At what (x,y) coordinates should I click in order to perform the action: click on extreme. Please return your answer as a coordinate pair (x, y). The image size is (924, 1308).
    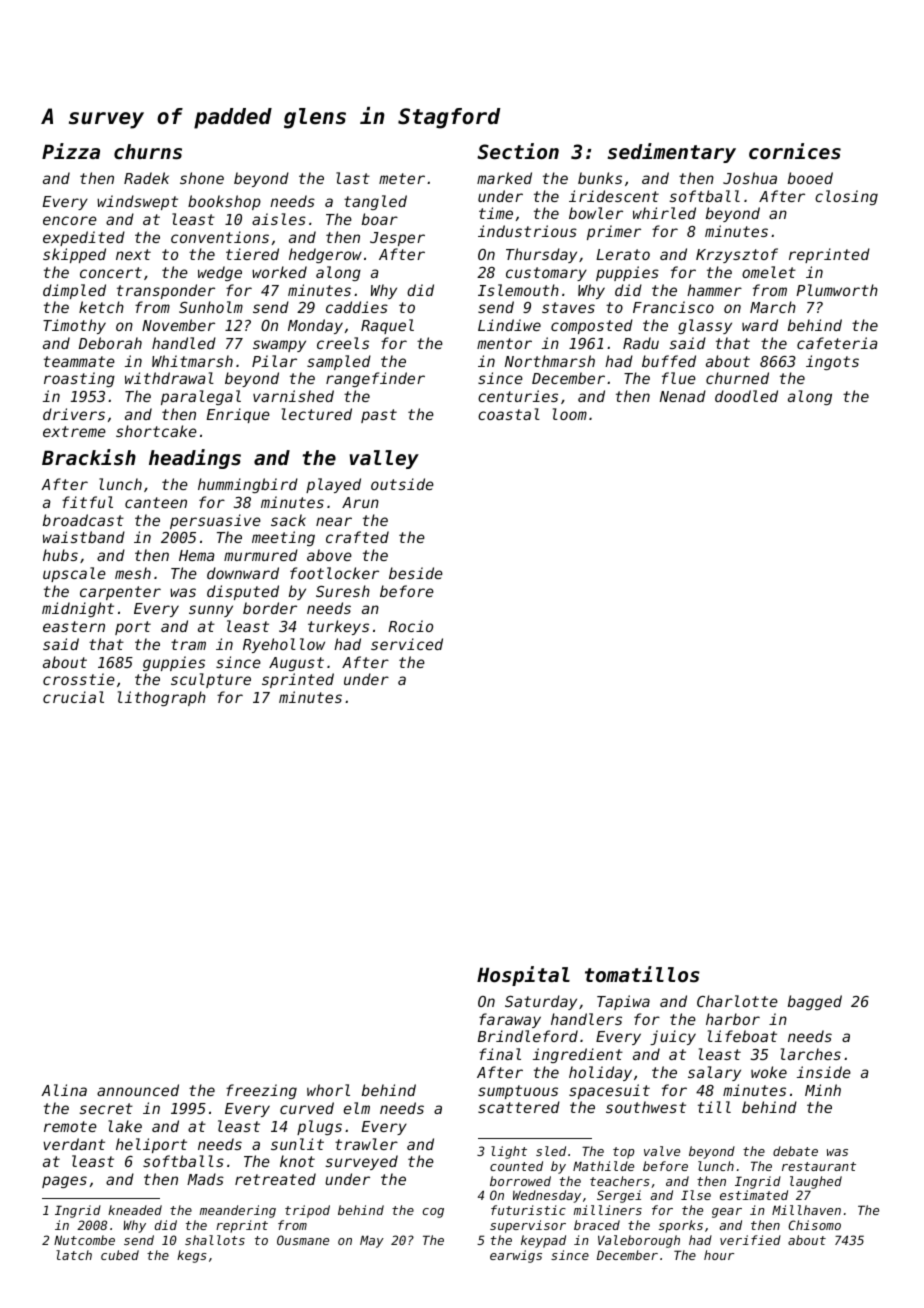
    Looking at the image, I should click on (74, 431).
